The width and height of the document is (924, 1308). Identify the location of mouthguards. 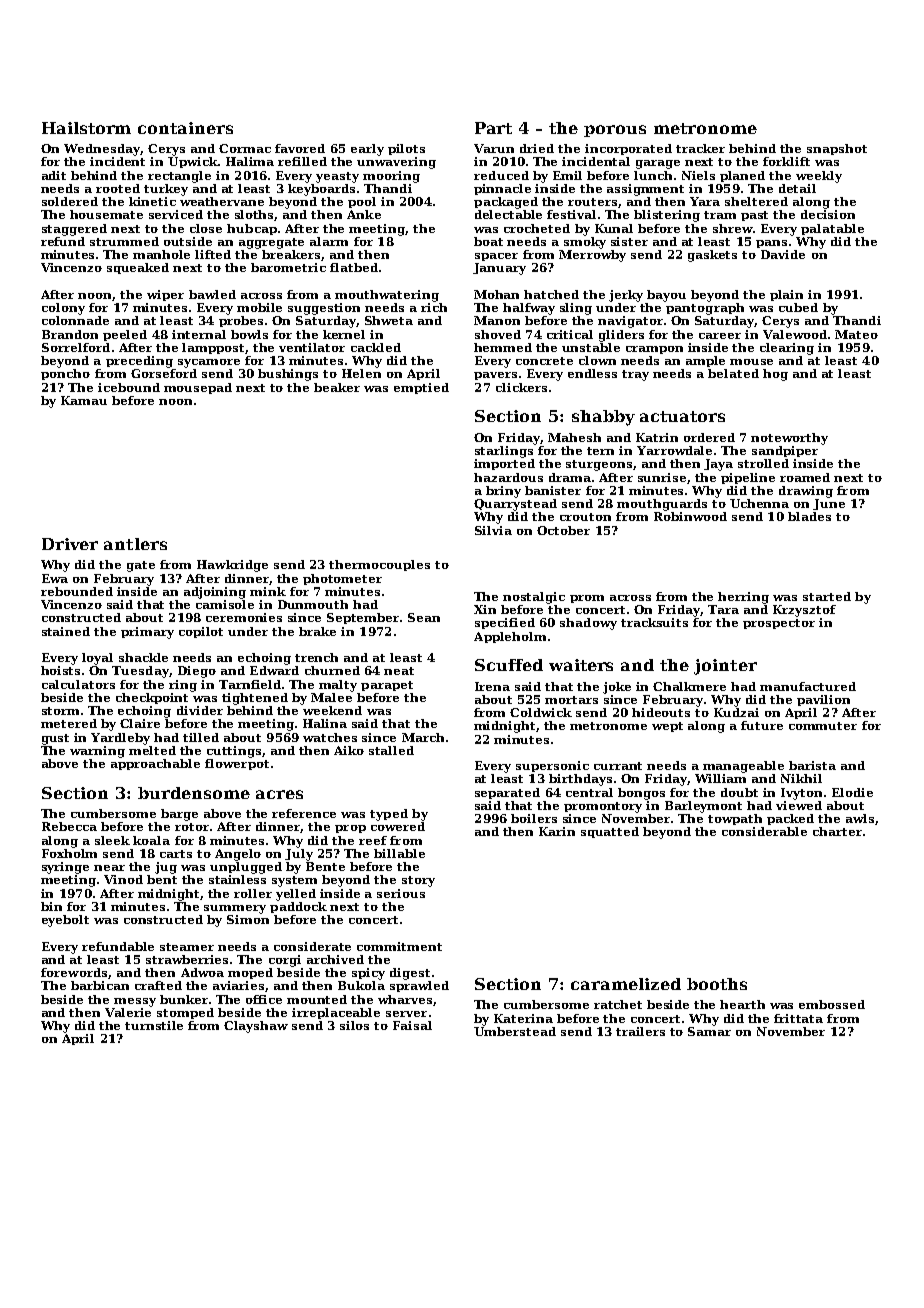
(662, 505).
